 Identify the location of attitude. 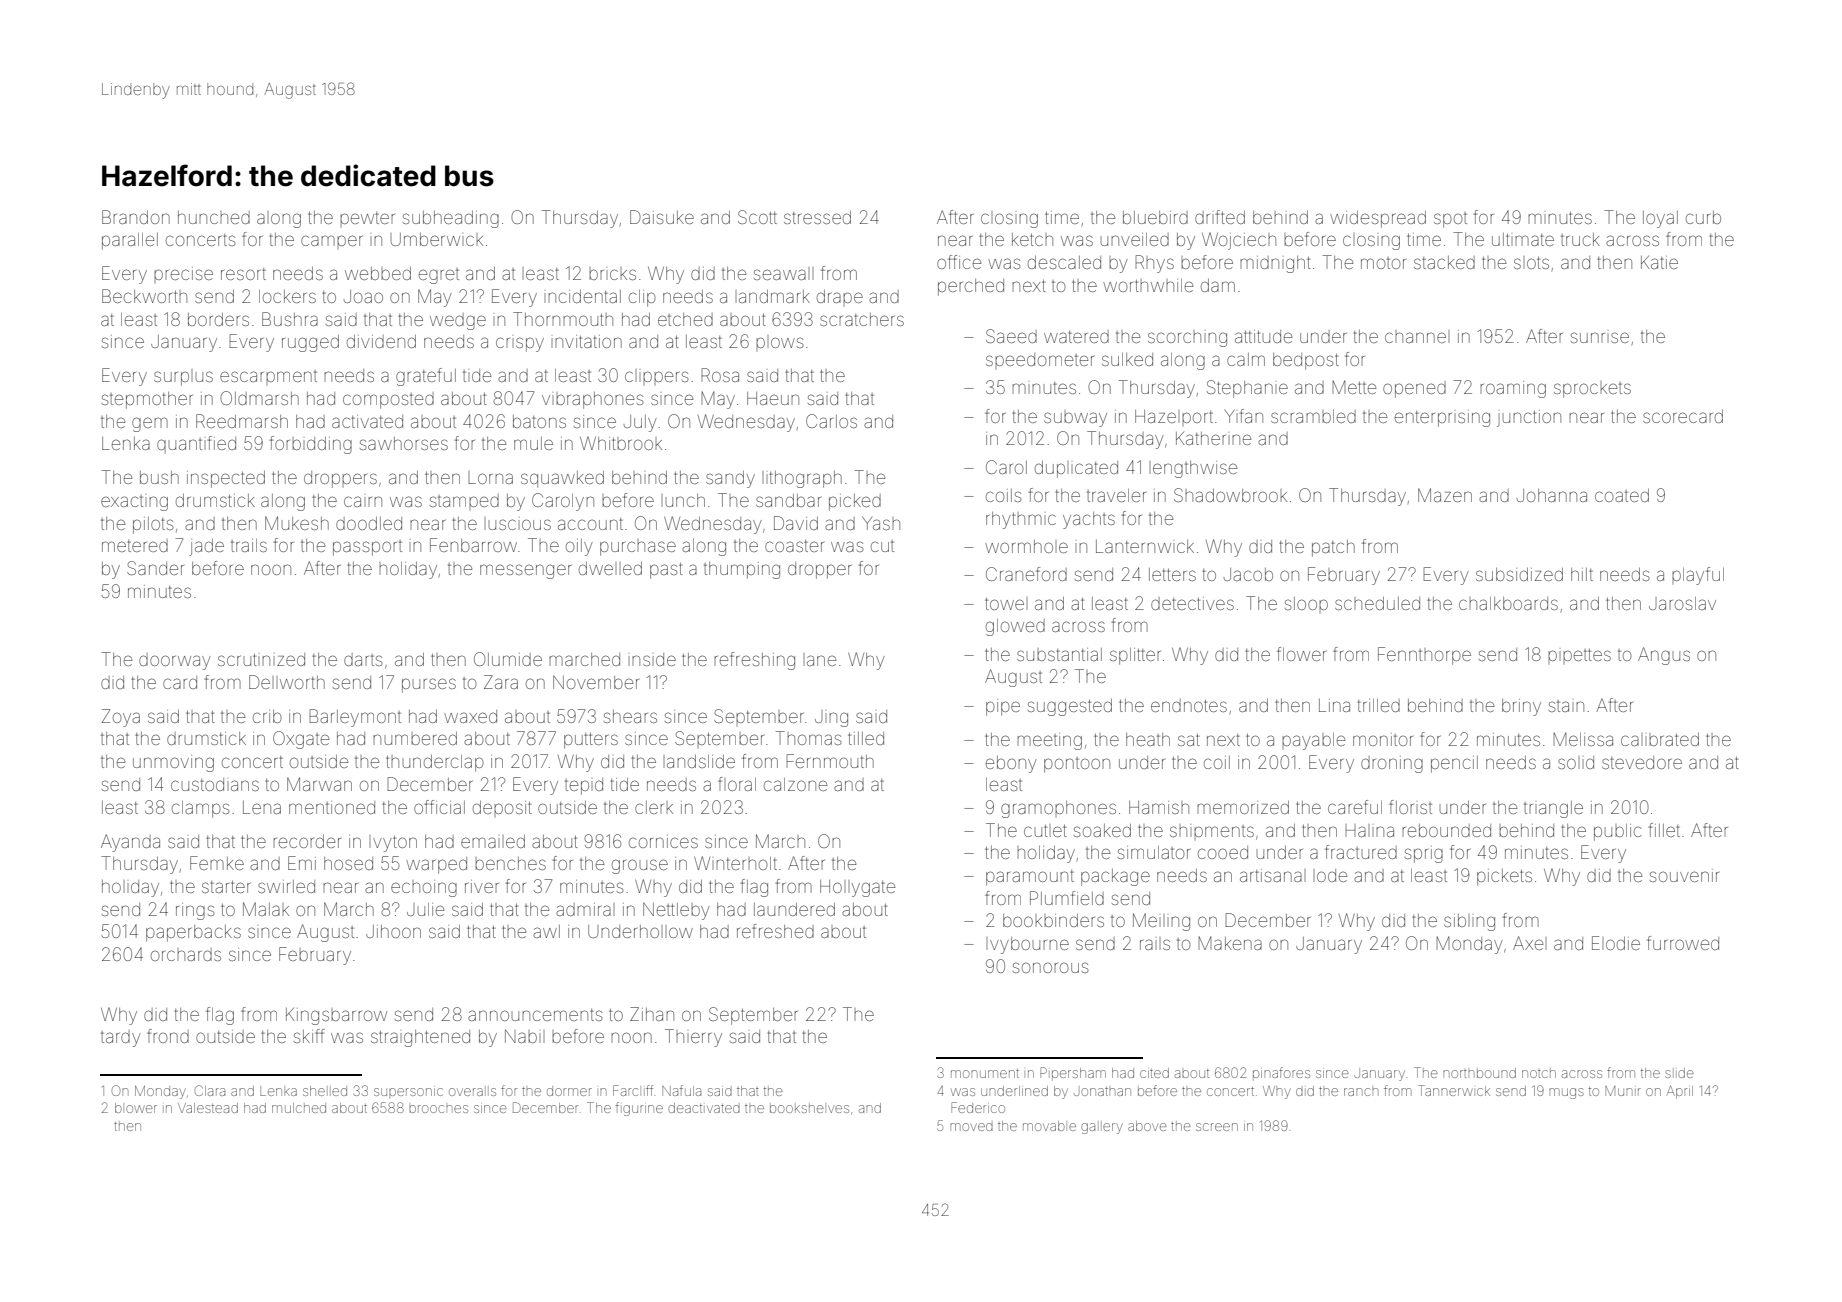
(1263, 336).
